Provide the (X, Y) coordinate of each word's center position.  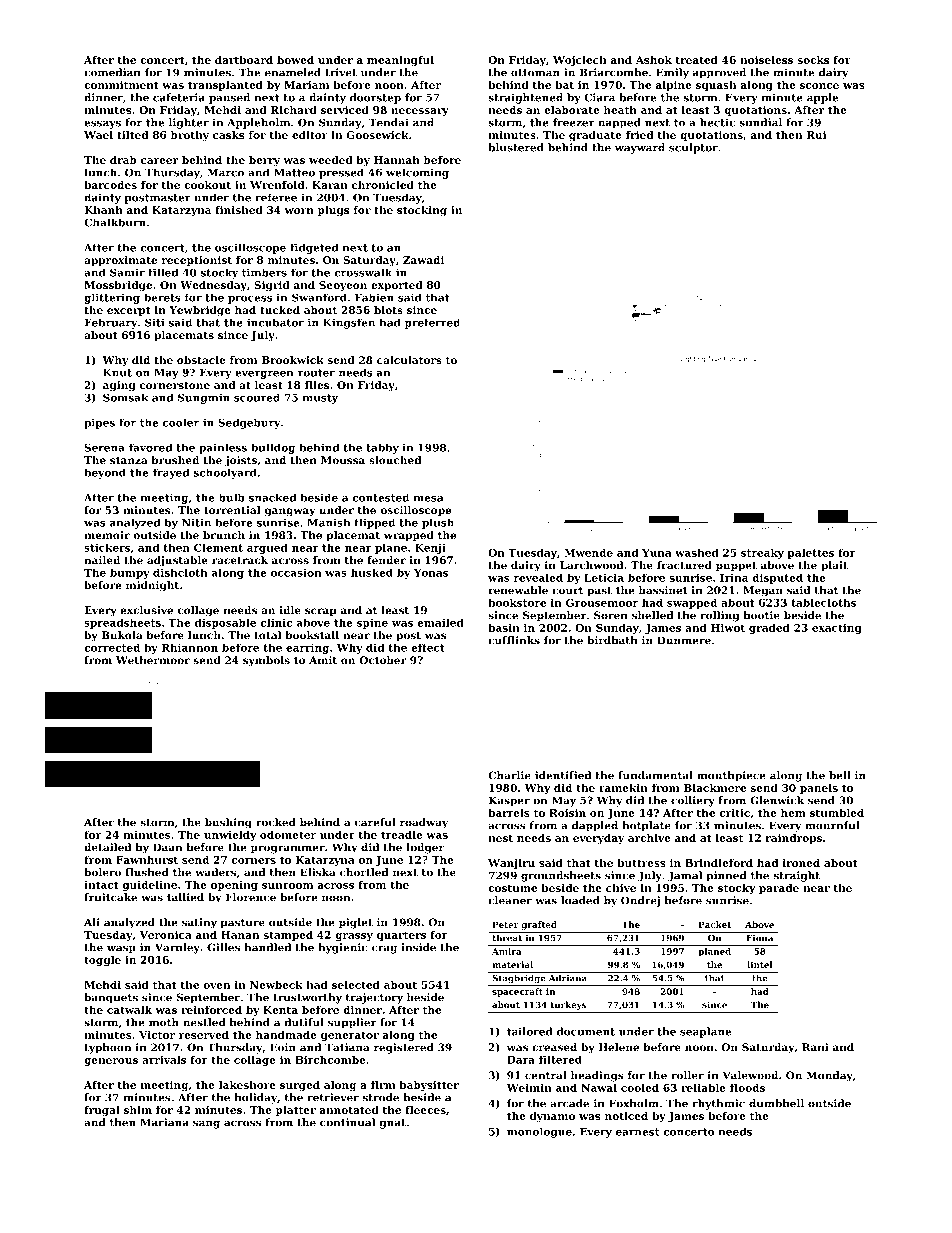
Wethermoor (153, 660)
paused (229, 98)
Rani (815, 1047)
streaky (762, 553)
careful (375, 822)
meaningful (400, 61)
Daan (167, 847)
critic (734, 813)
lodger (425, 848)
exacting (837, 629)
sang (206, 1124)
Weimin (529, 1088)
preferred (432, 323)
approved (719, 73)
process (250, 300)
